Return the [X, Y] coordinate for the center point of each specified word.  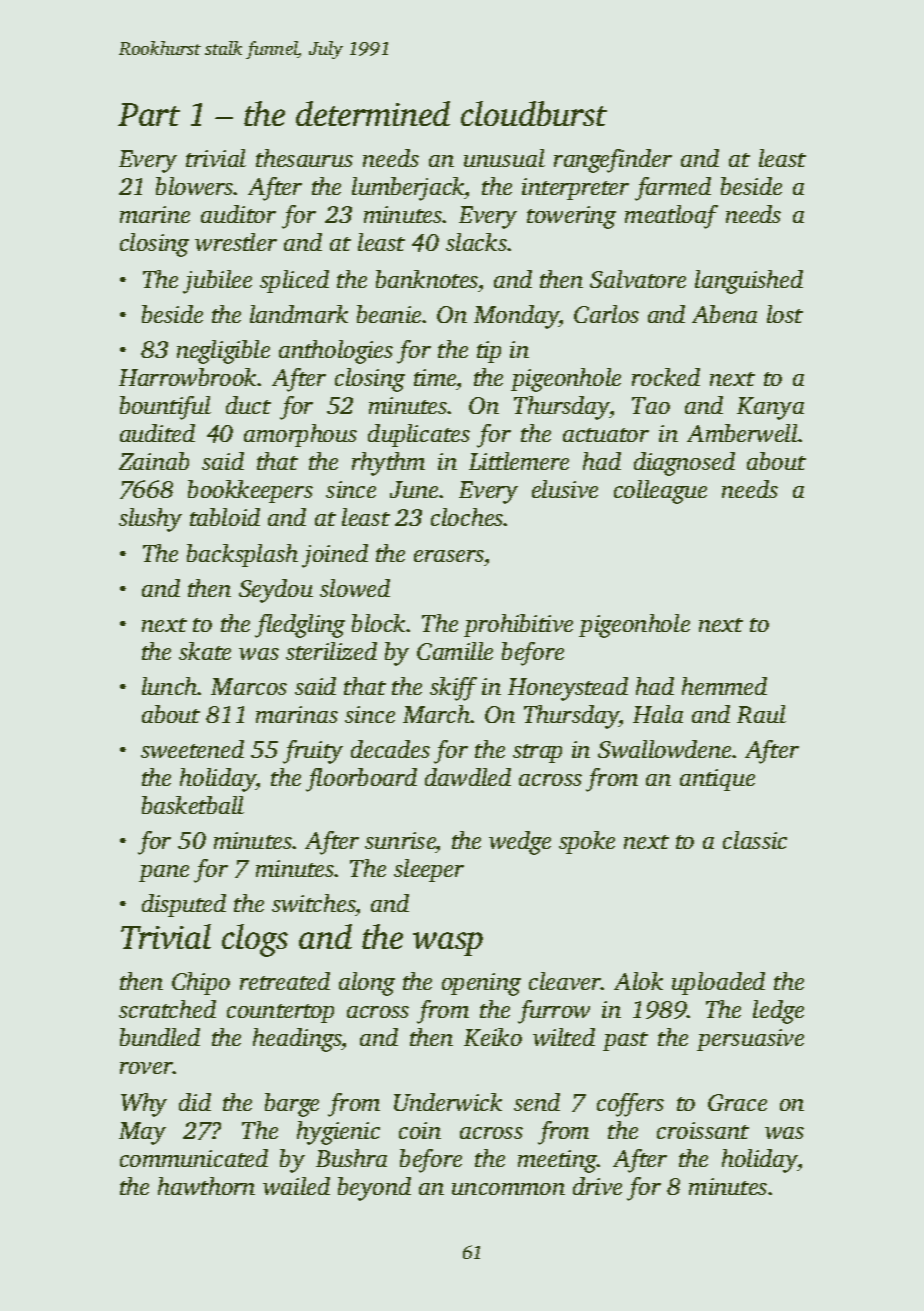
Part [149, 114]
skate [205, 651]
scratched [167, 1009]
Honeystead [568, 689]
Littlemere [519, 461]
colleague [660, 492]
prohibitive [518, 625]
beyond [374, 1189]
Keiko [493, 1037]
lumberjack [408, 189]
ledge [778, 1012]
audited [157, 433]
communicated [194, 1158]
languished [749, 282]
